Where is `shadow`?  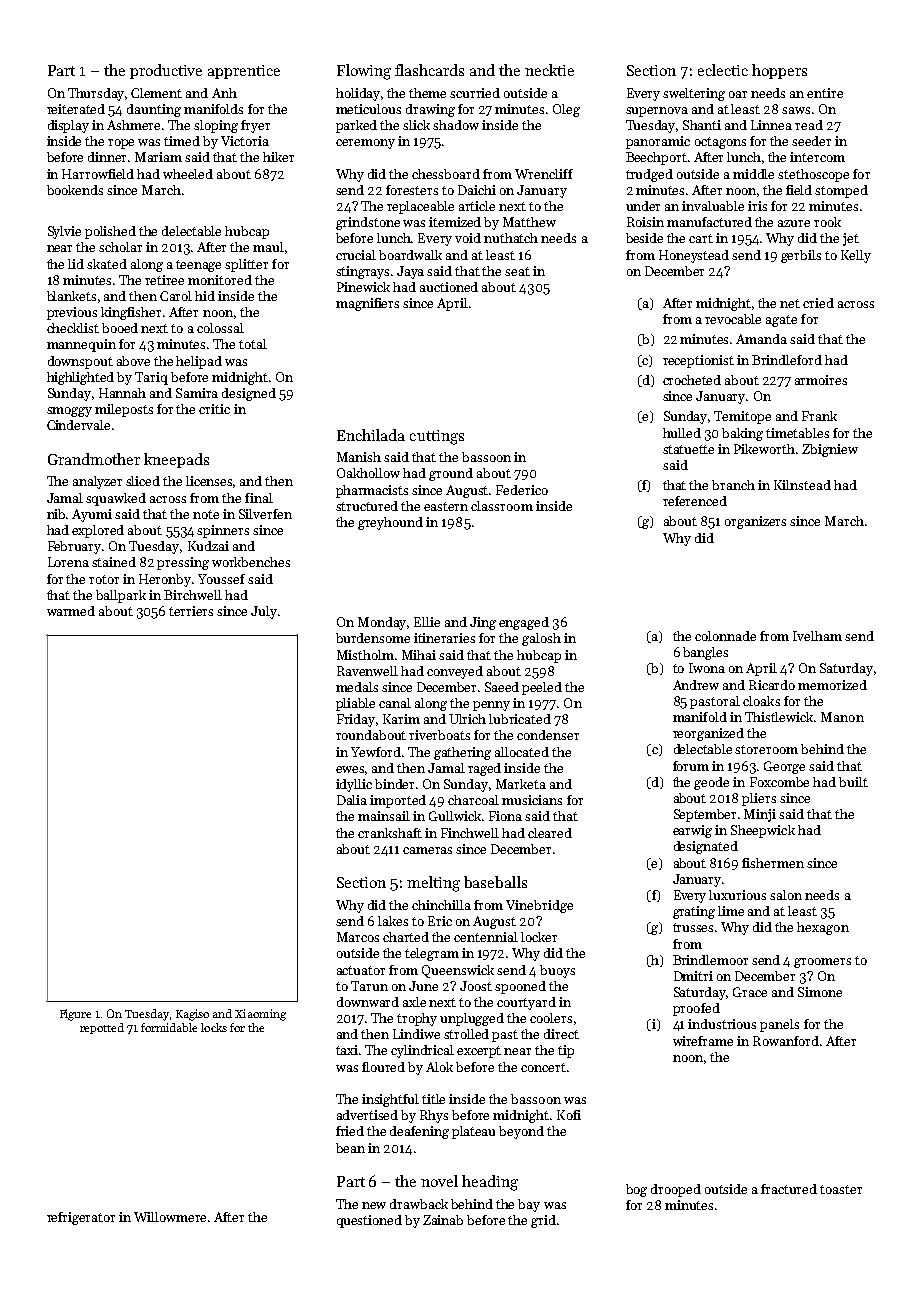
shadow is located at coordinates (456, 125).
